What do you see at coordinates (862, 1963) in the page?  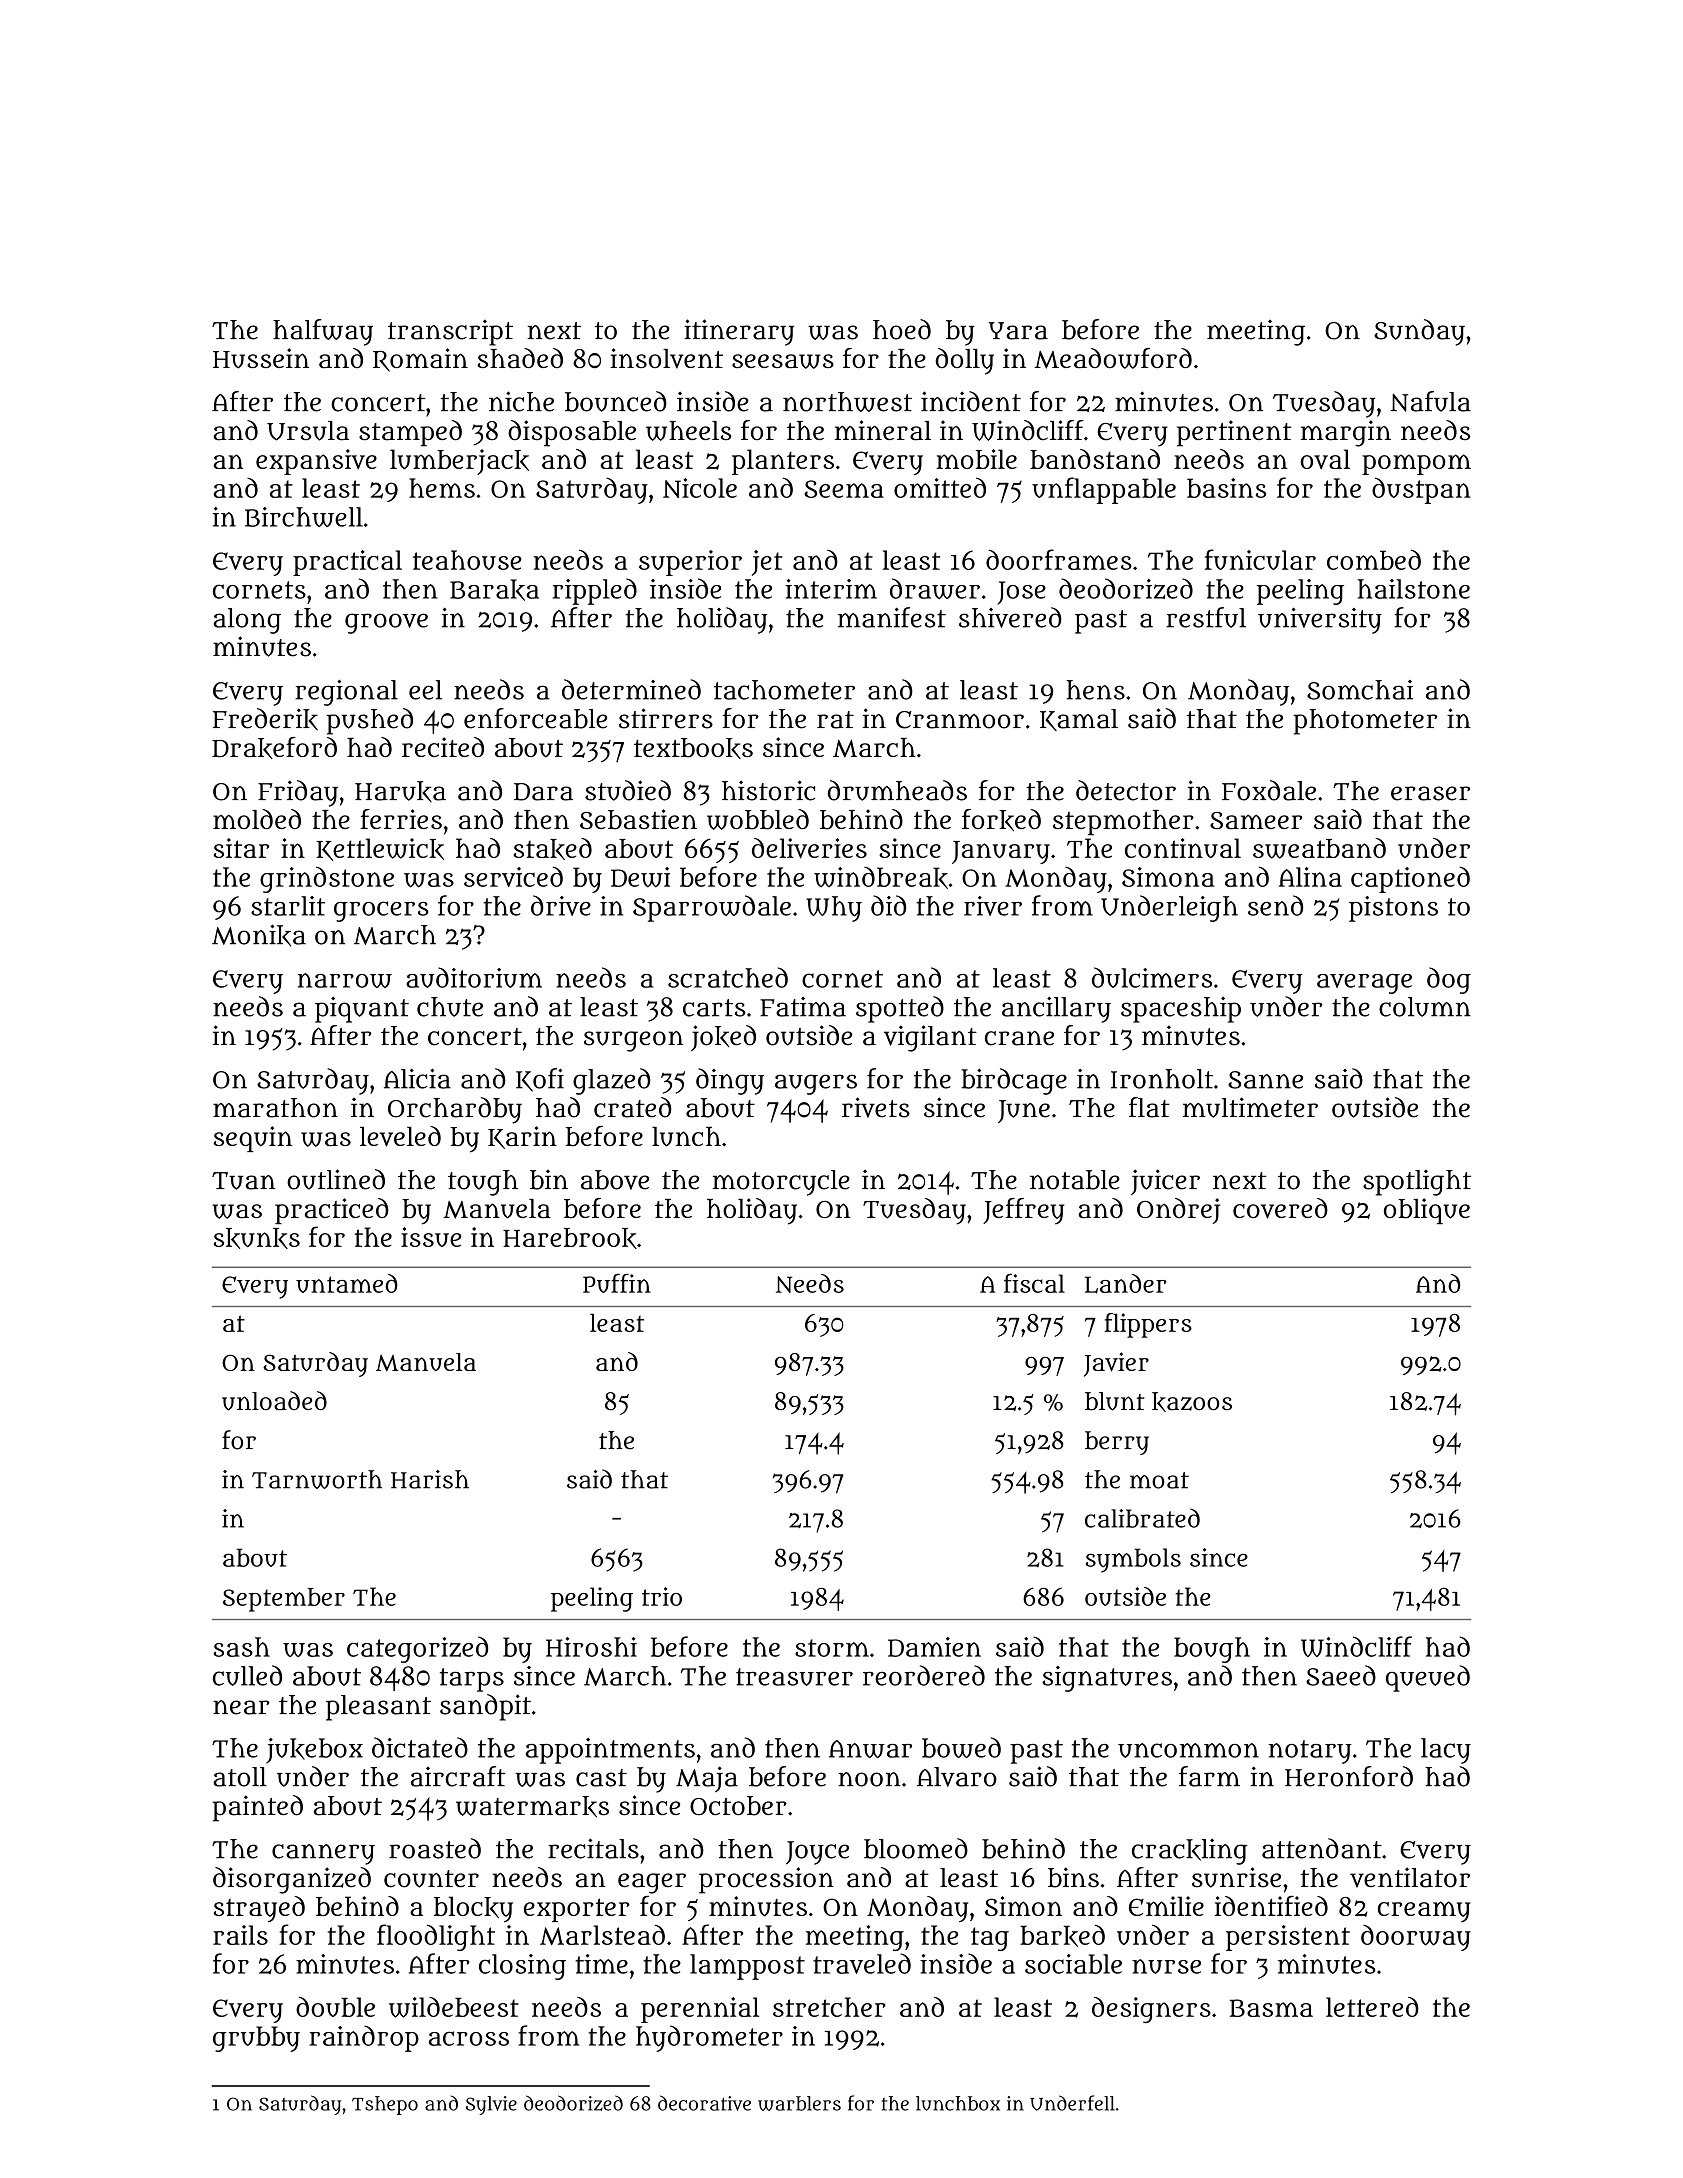 I see `traveled` at bounding box center [862, 1963].
